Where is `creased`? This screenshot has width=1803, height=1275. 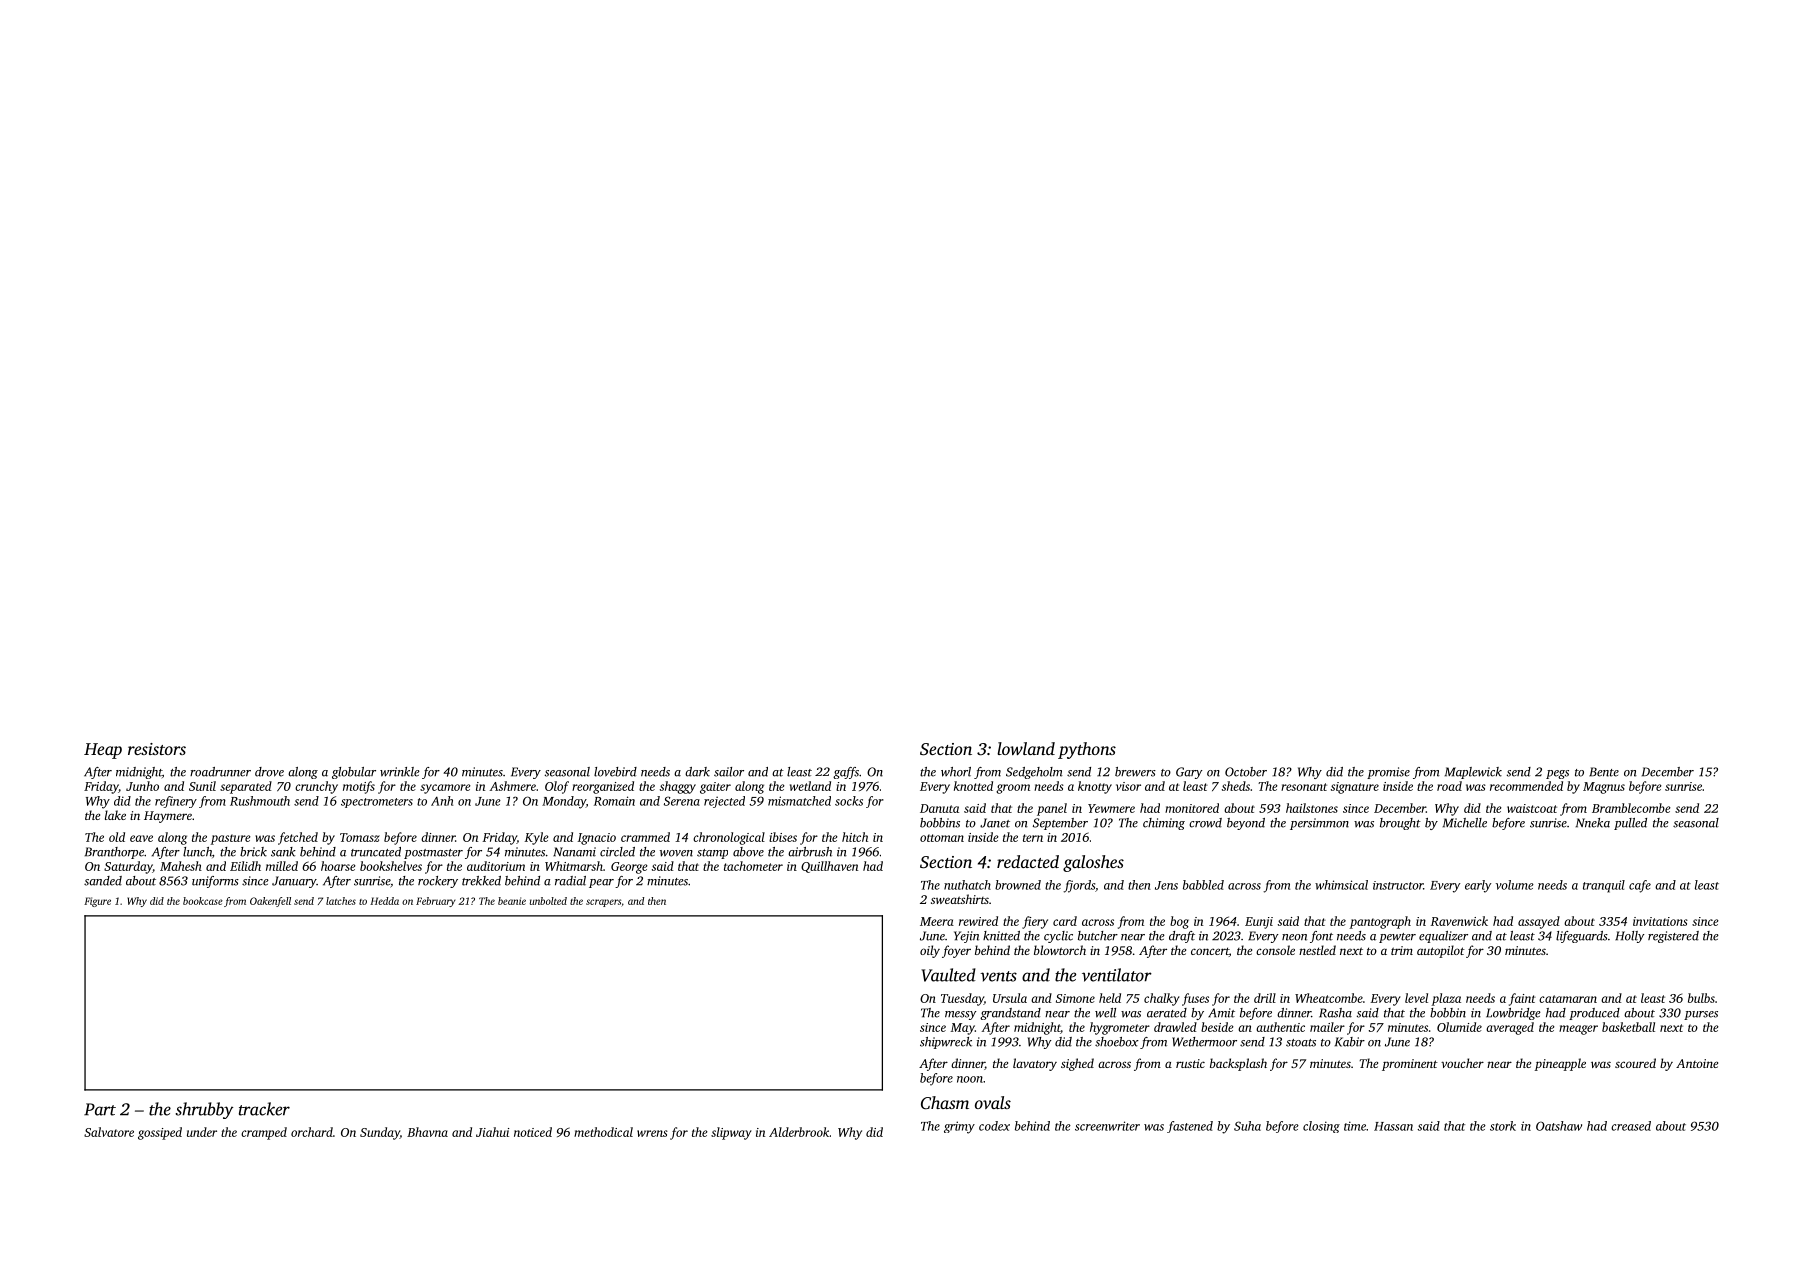 creased is located at coordinates (1631, 1126).
